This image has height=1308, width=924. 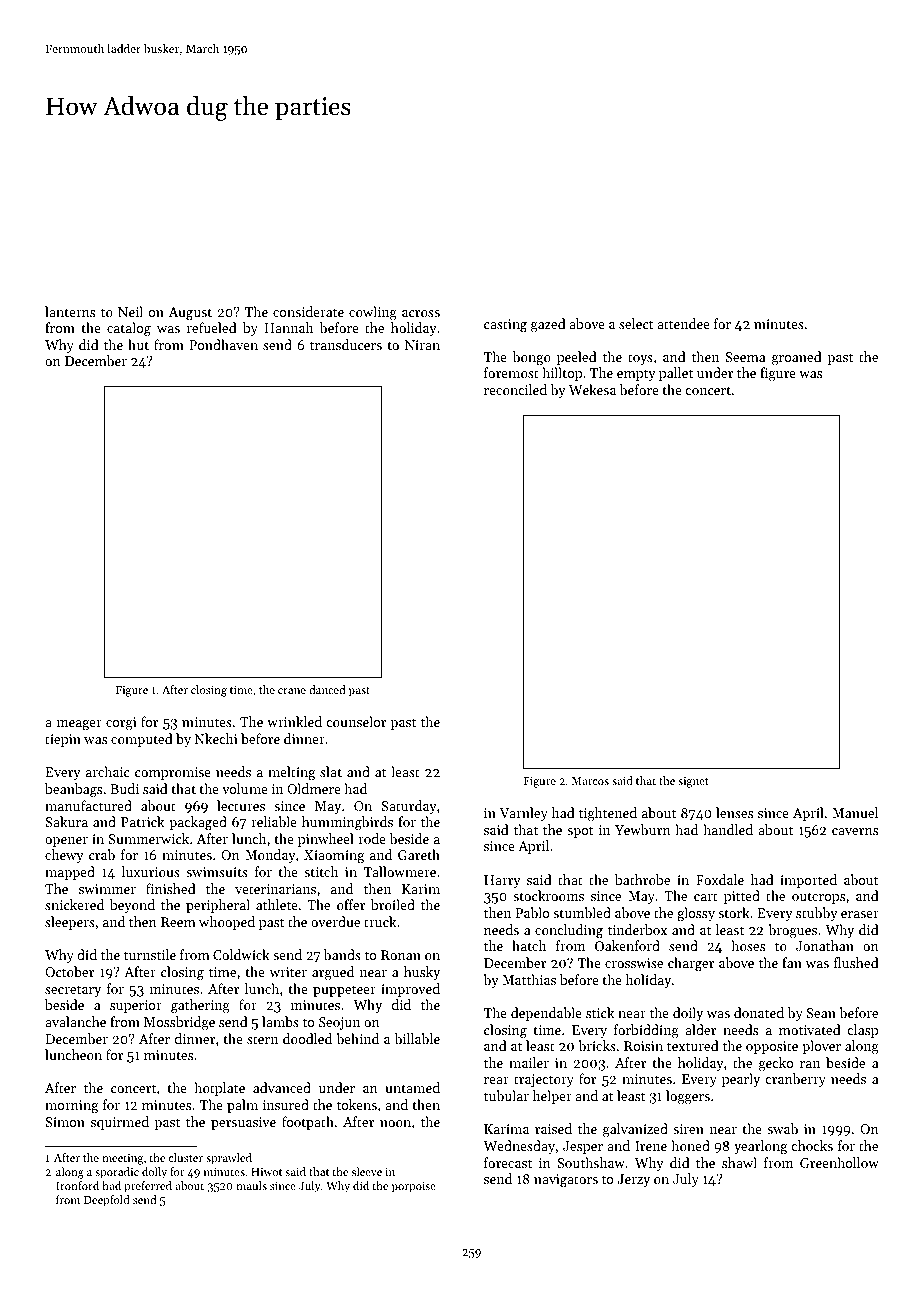 I want to click on hut, so click(x=138, y=344).
